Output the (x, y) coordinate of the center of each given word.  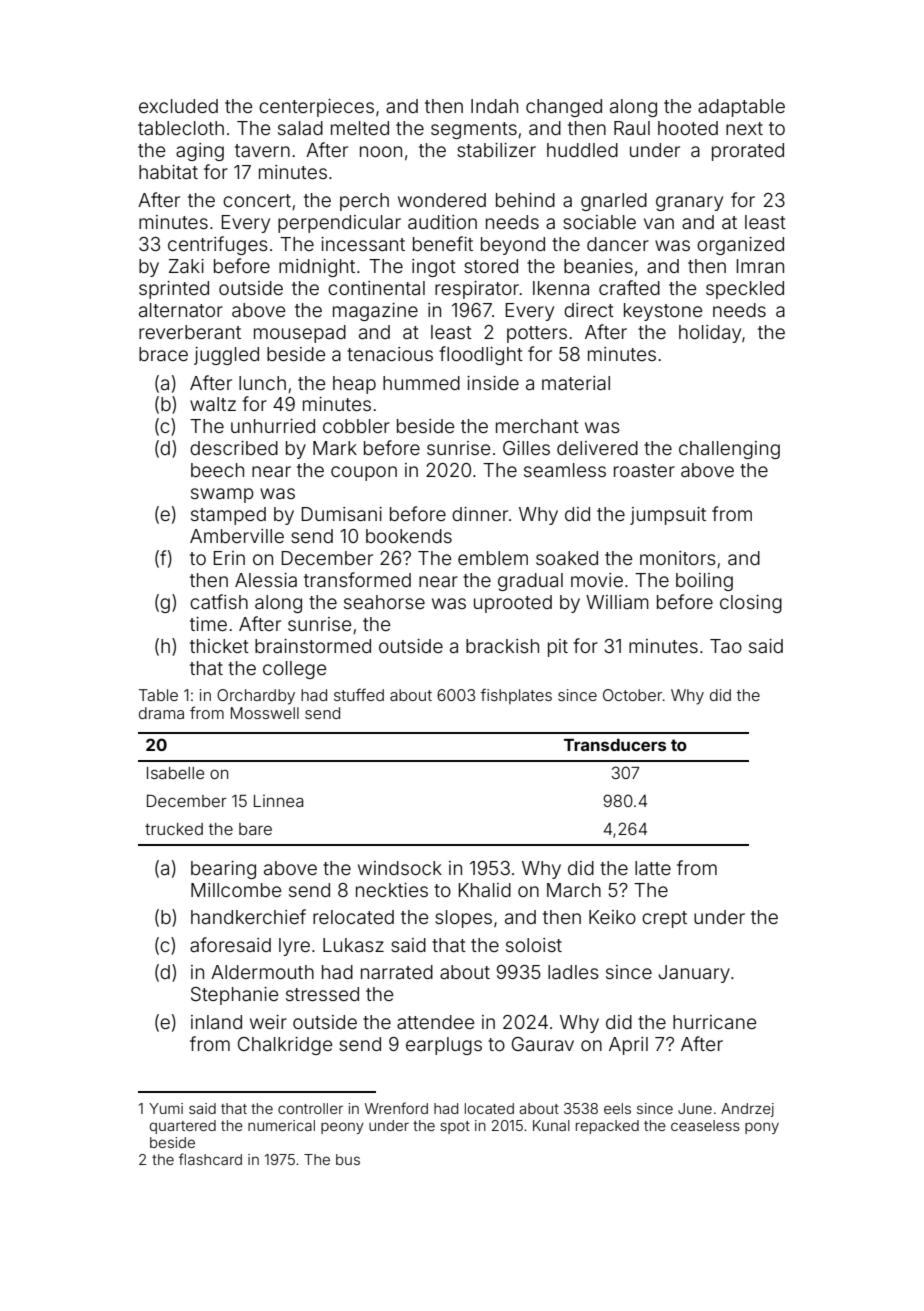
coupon (364, 473)
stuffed (359, 694)
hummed (421, 383)
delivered (597, 448)
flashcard (210, 1159)
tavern (262, 150)
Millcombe (236, 890)
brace (163, 354)
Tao (726, 646)
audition (442, 222)
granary (689, 203)
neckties (392, 890)
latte (653, 868)
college (294, 670)
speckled (745, 290)
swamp (222, 495)
